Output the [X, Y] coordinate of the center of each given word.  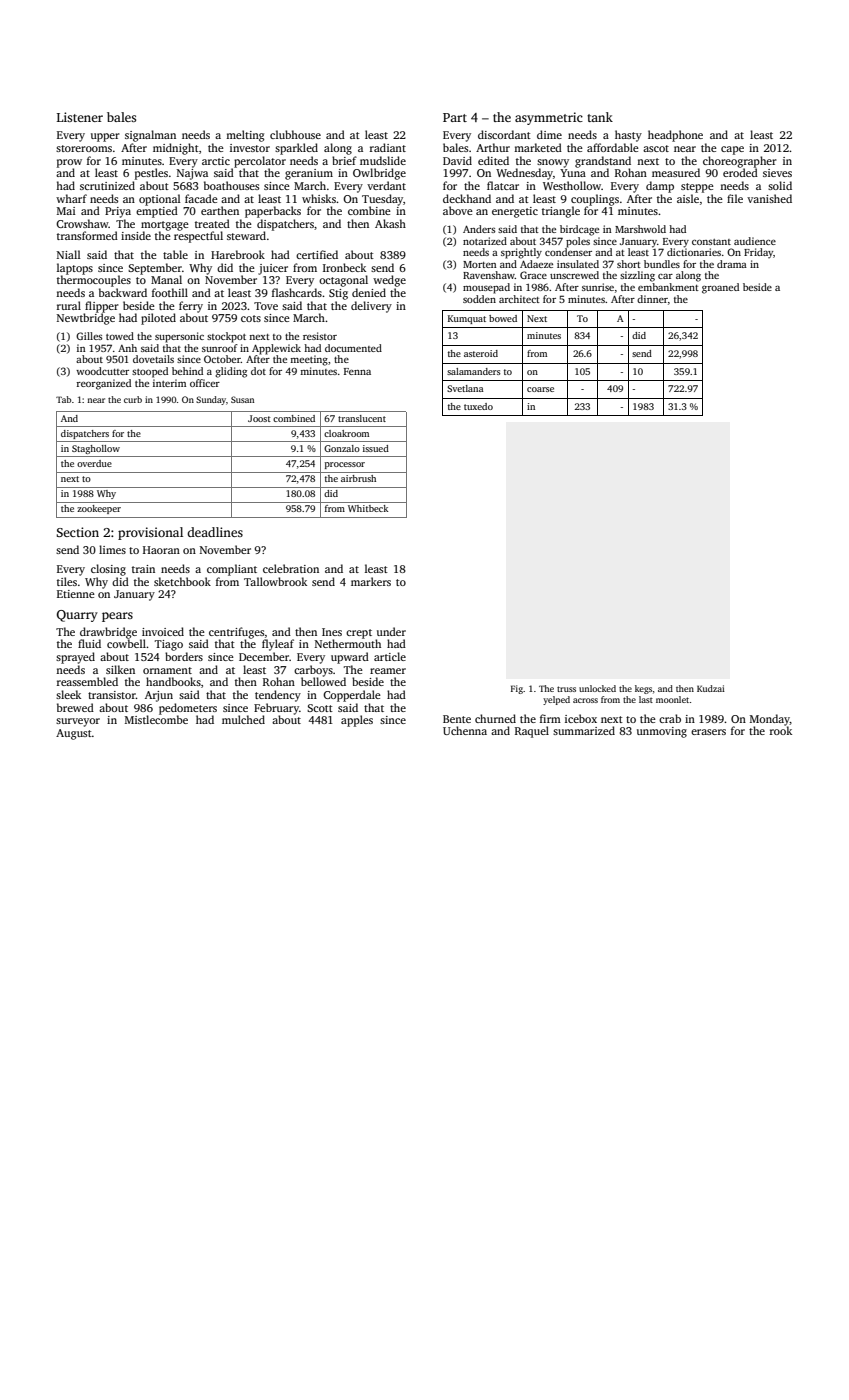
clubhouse [295, 134]
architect [519, 299]
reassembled [87, 681]
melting [245, 136]
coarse [540, 389]
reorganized [103, 384]
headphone [675, 136]
